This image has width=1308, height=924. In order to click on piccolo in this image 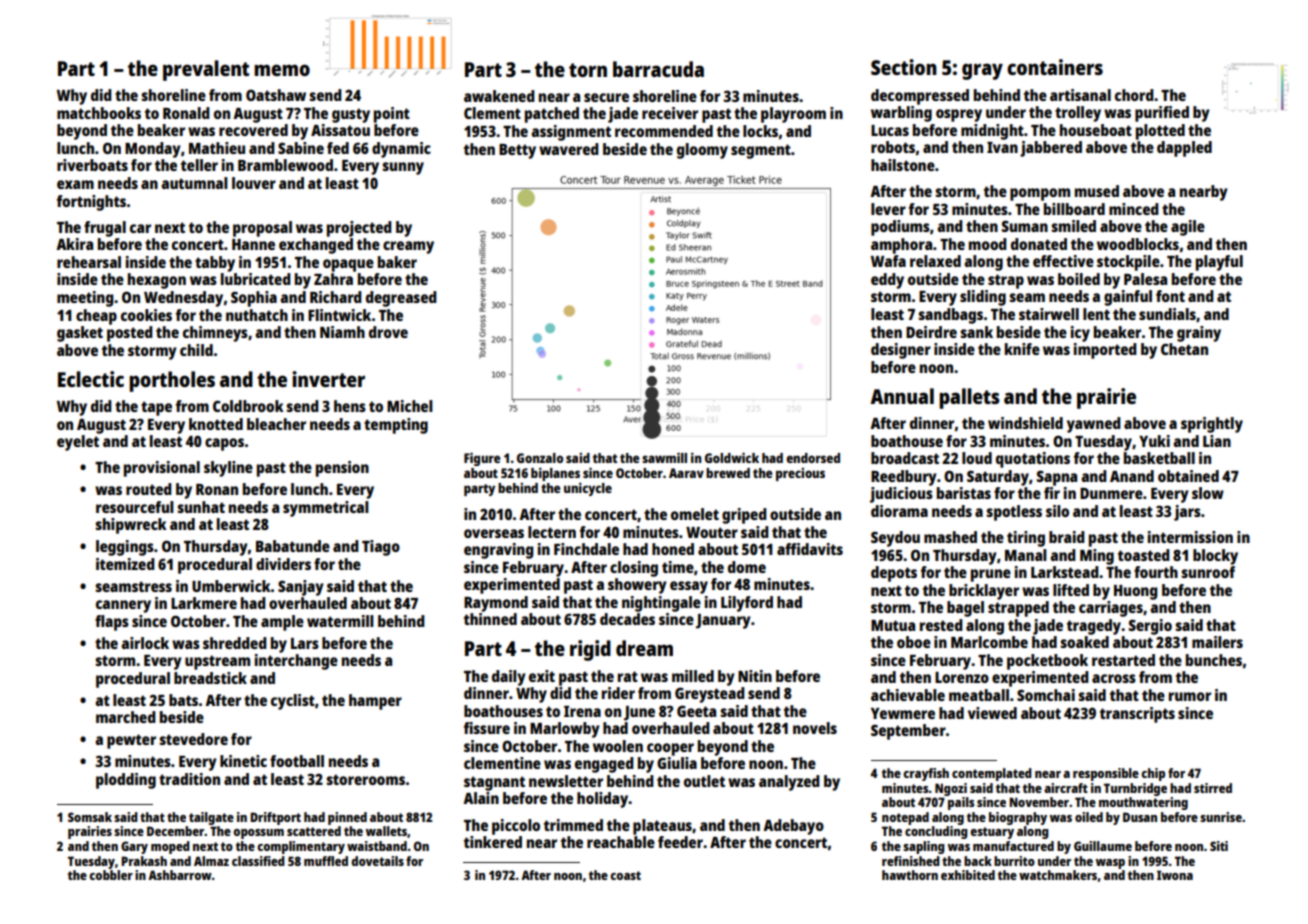, I will do `click(516, 827)`.
